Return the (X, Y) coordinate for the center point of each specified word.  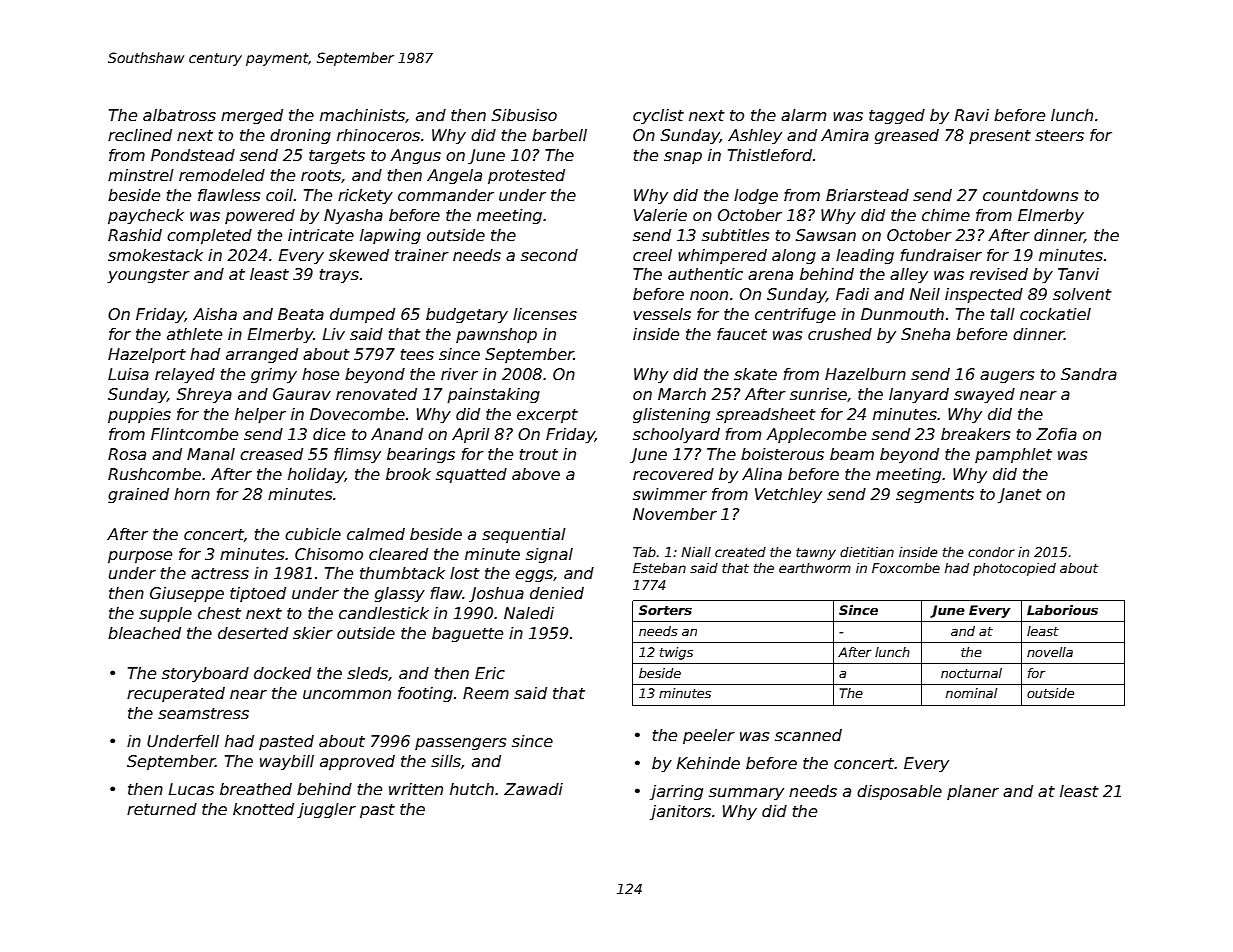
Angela (454, 176)
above (536, 474)
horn (192, 494)
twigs (676, 653)
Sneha (925, 334)
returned (162, 809)
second (549, 255)
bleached (144, 633)
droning (300, 136)
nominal (971, 693)
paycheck (146, 217)
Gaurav (302, 394)
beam (852, 454)
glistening (671, 415)
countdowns (1030, 195)
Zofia (1056, 434)
